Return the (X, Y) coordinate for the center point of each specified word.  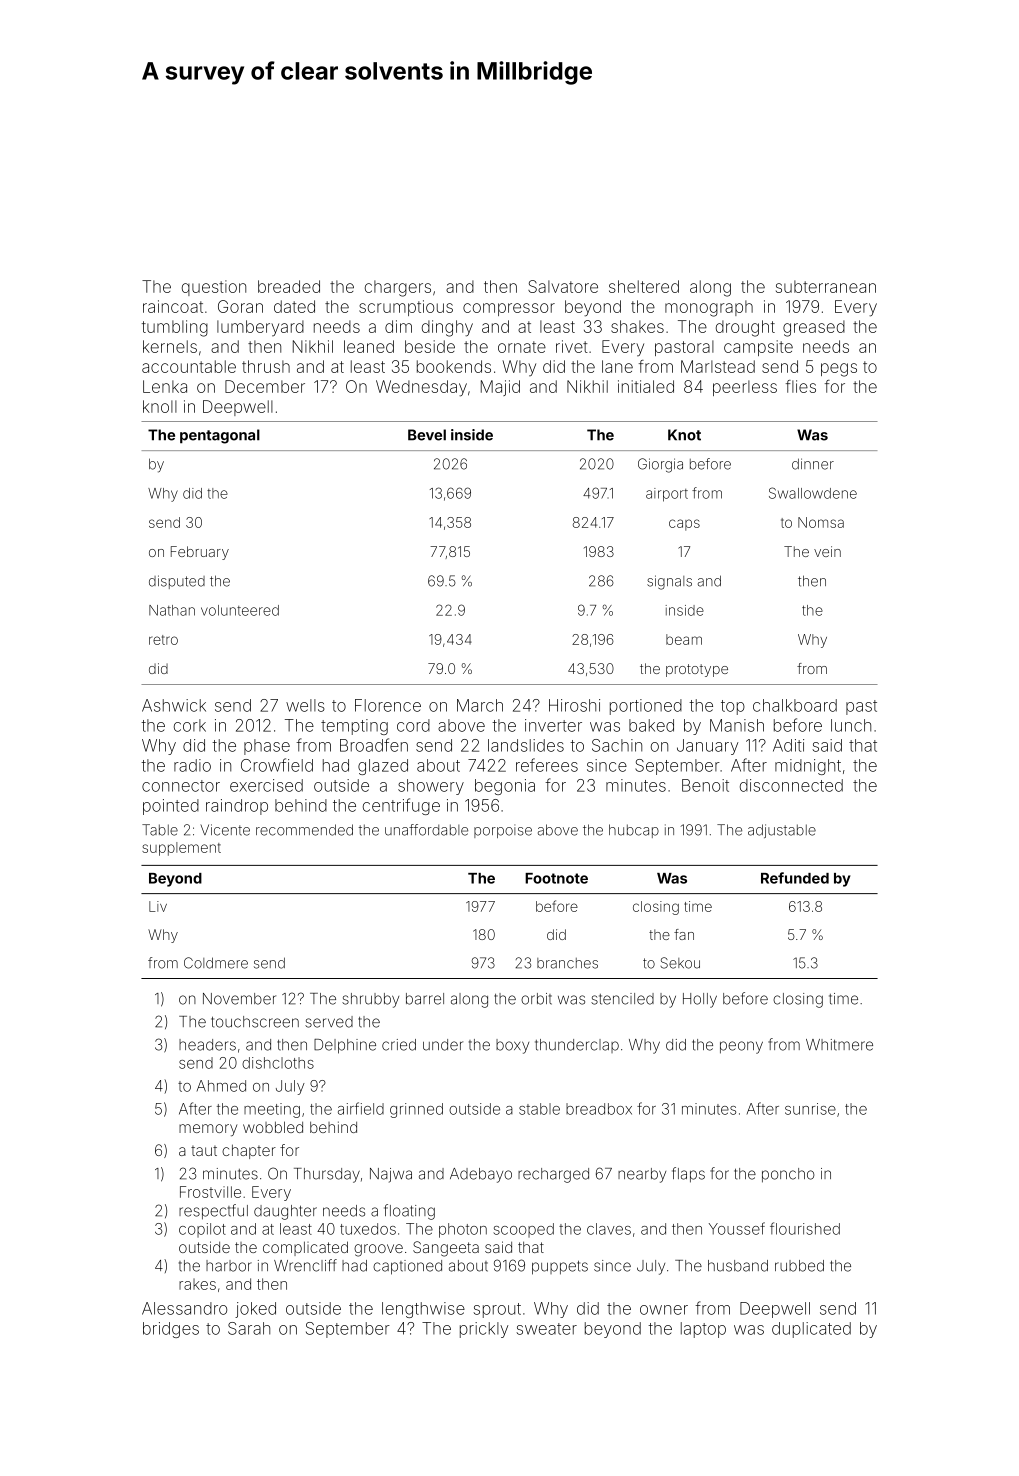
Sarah (249, 1328)
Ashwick (174, 705)
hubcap (634, 831)
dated (294, 306)
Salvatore (563, 286)
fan (684, 934)
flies (801, 386)
